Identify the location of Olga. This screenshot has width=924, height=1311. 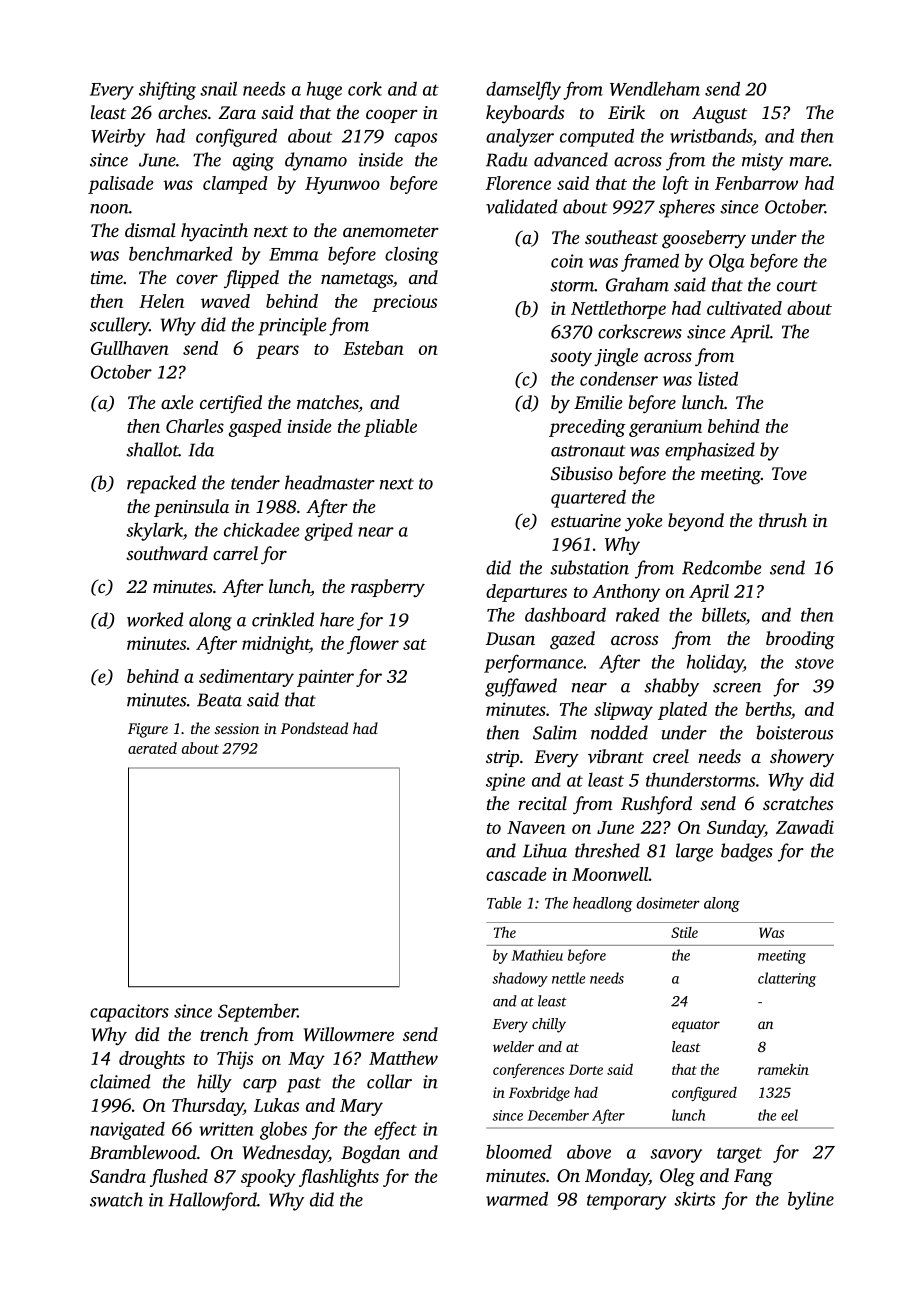
(727, 262).
